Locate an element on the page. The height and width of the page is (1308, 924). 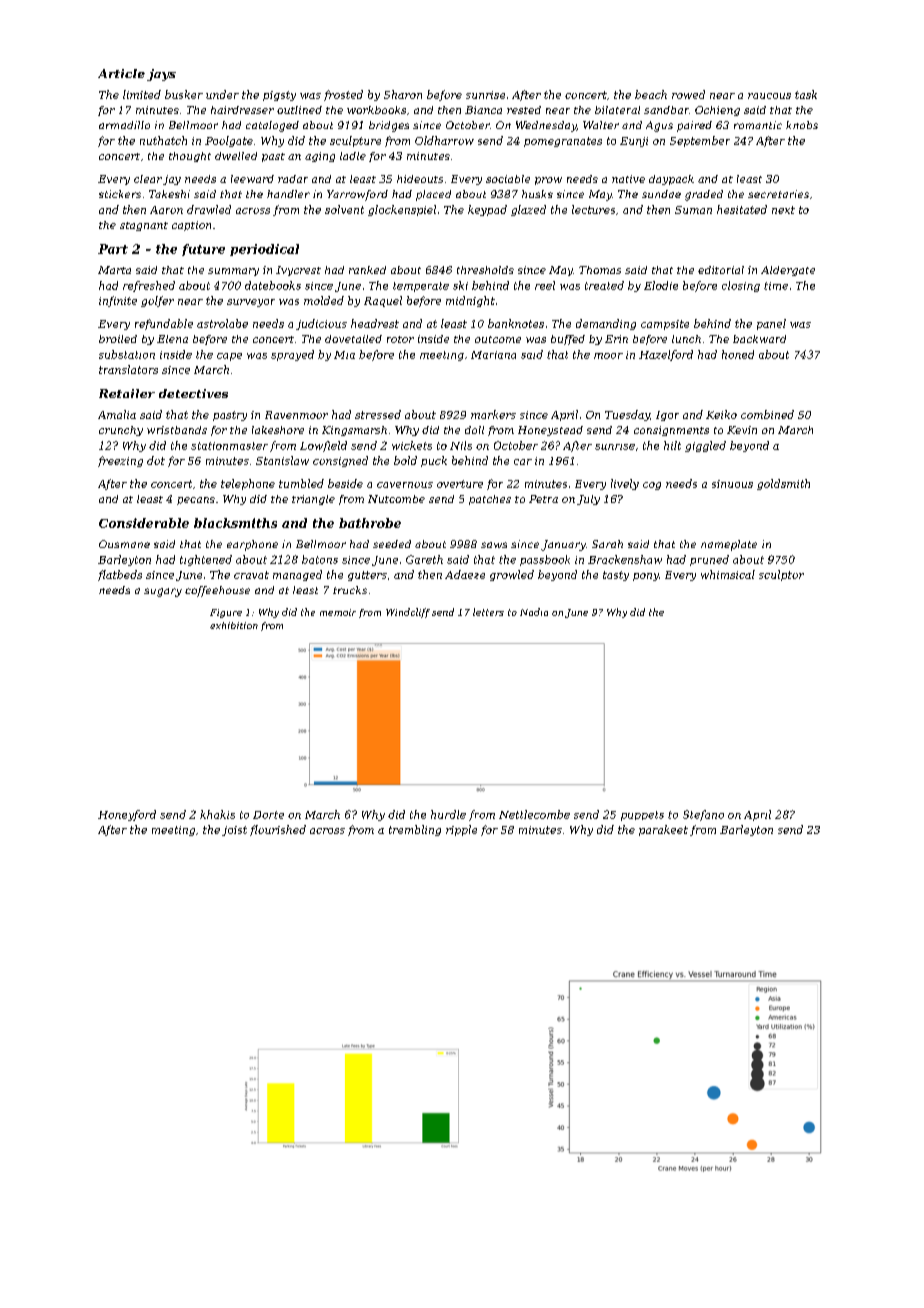
exhibition is located at coordinates (234, 625).
